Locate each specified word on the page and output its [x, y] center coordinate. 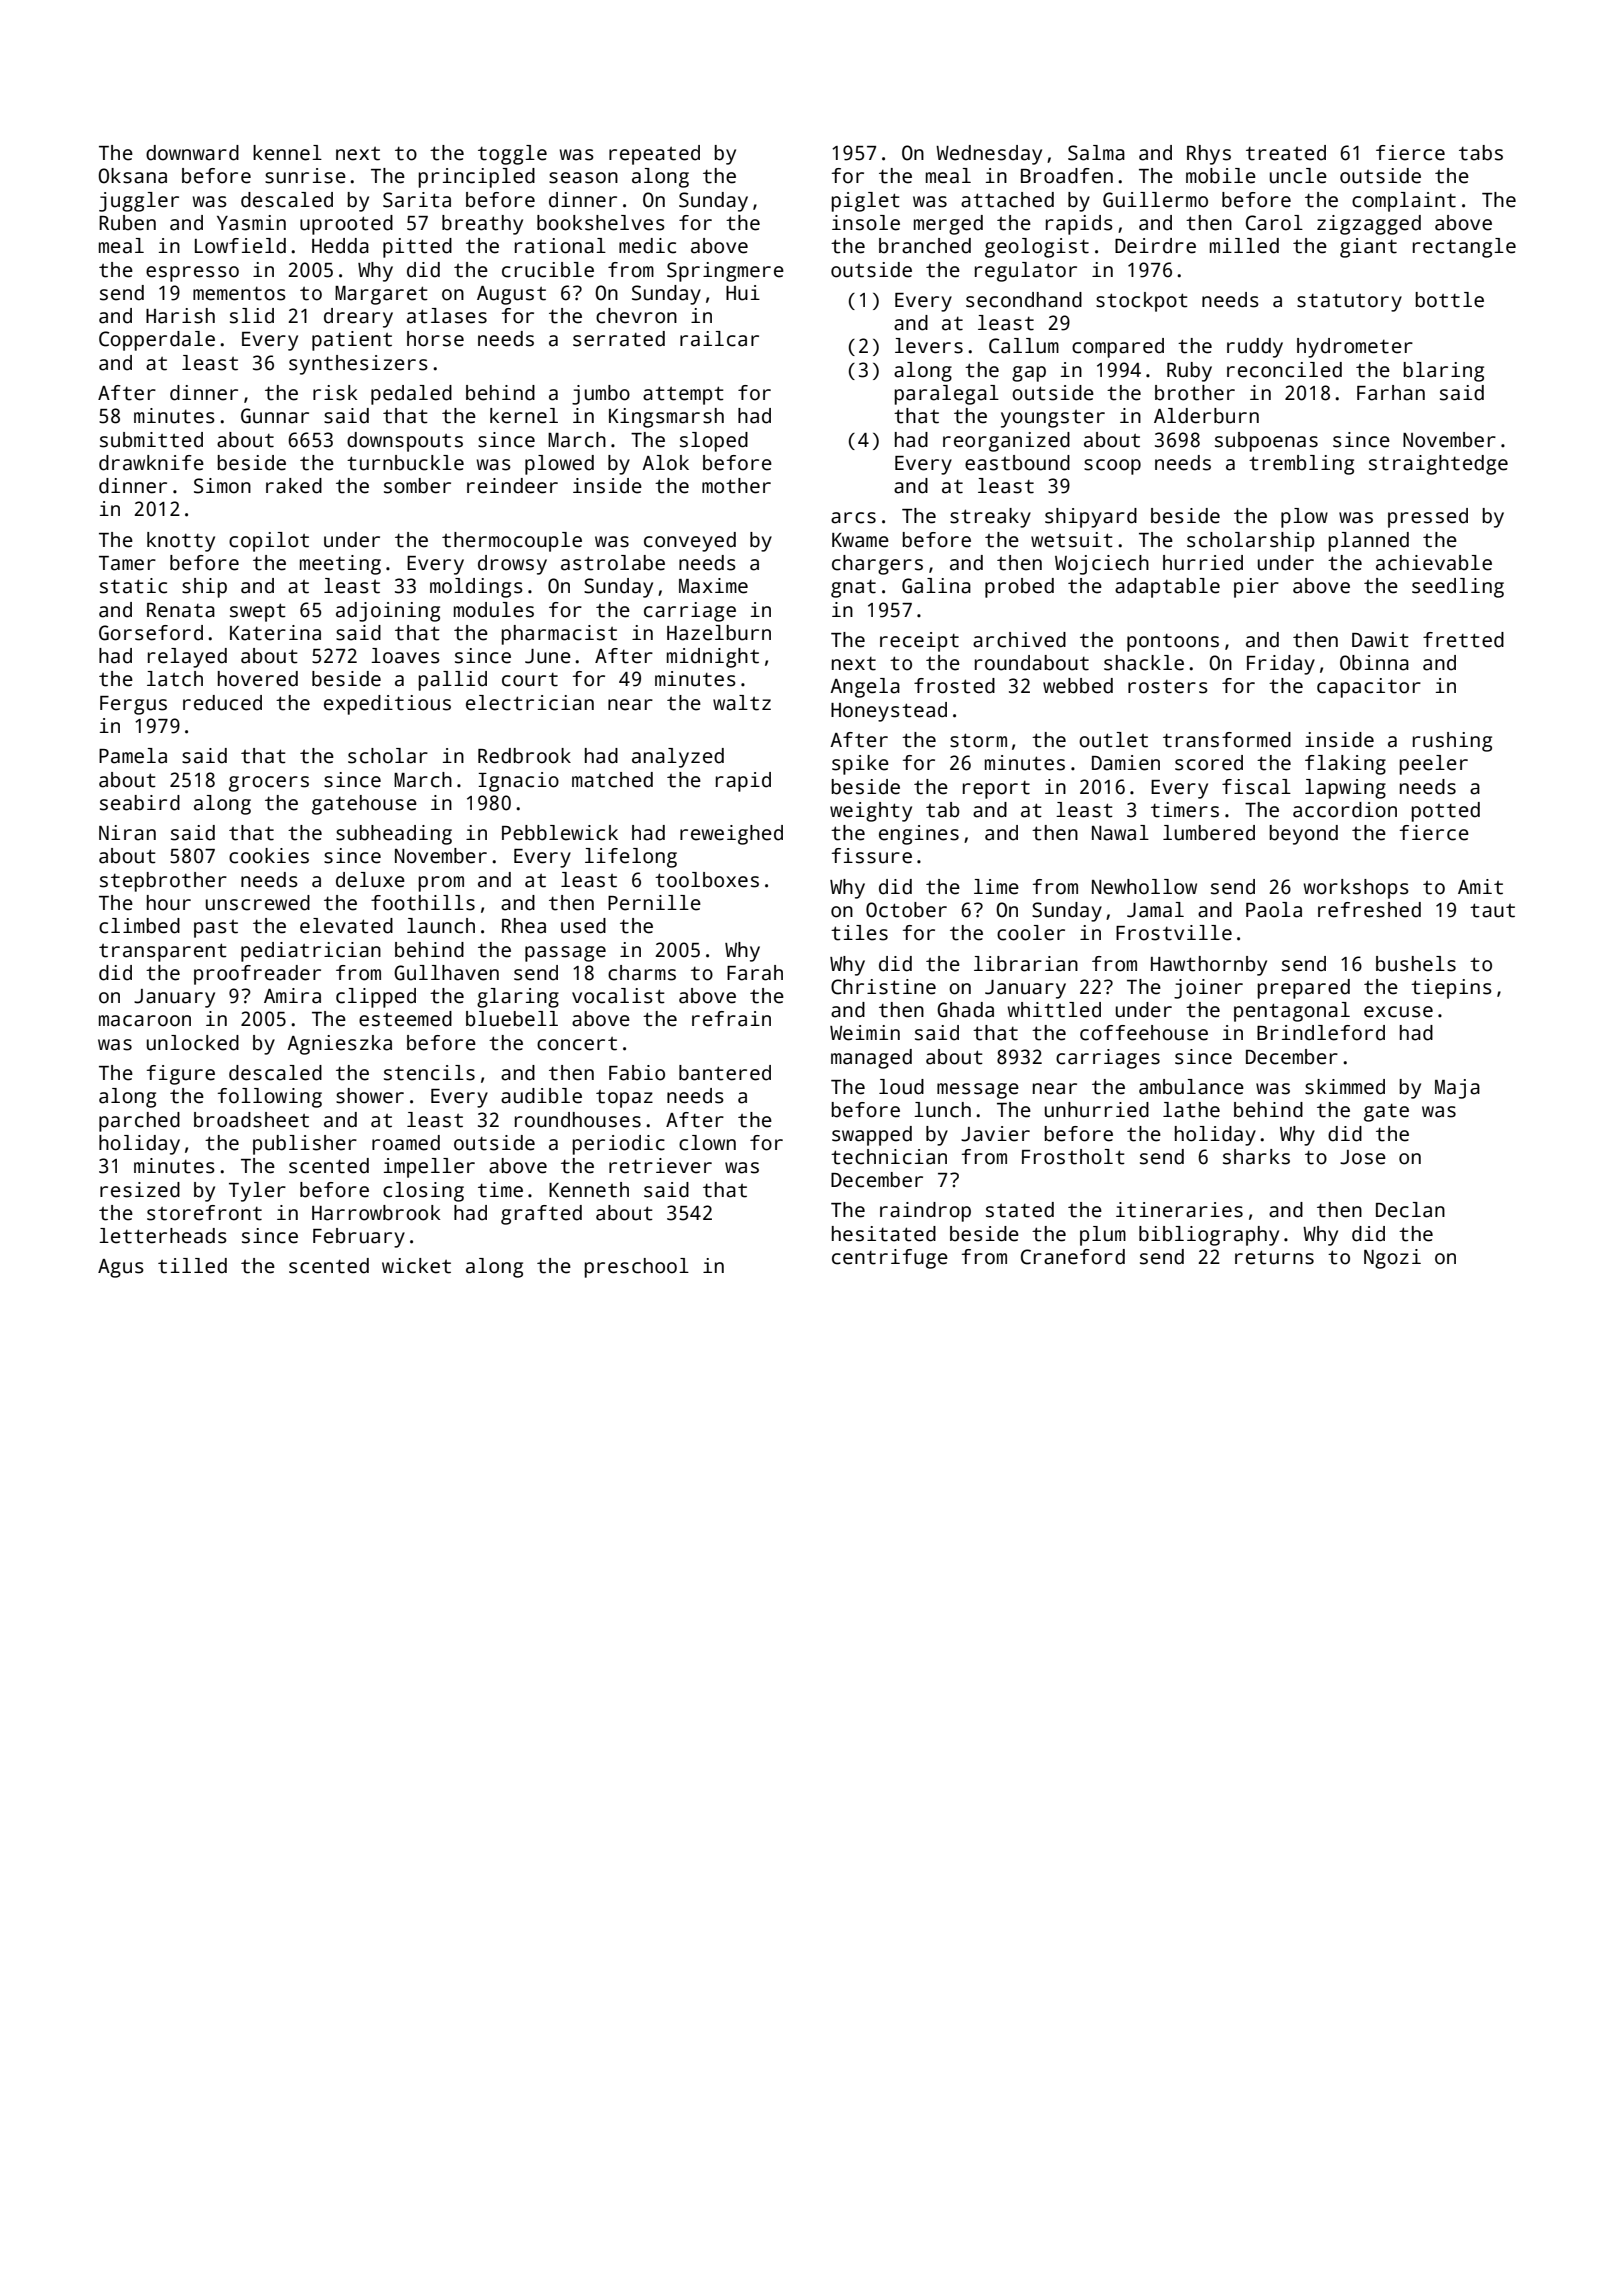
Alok [665, 463]
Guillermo [1155, 200]
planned [1368, 542]
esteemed [405, 1019]
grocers [269, 784]
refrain [731, 1019]
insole [866, 223]
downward [192, 153]
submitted [151, 440]
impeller [429, 1168]
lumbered [1209, 833]
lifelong [631, 858]
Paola [1274, 910]
